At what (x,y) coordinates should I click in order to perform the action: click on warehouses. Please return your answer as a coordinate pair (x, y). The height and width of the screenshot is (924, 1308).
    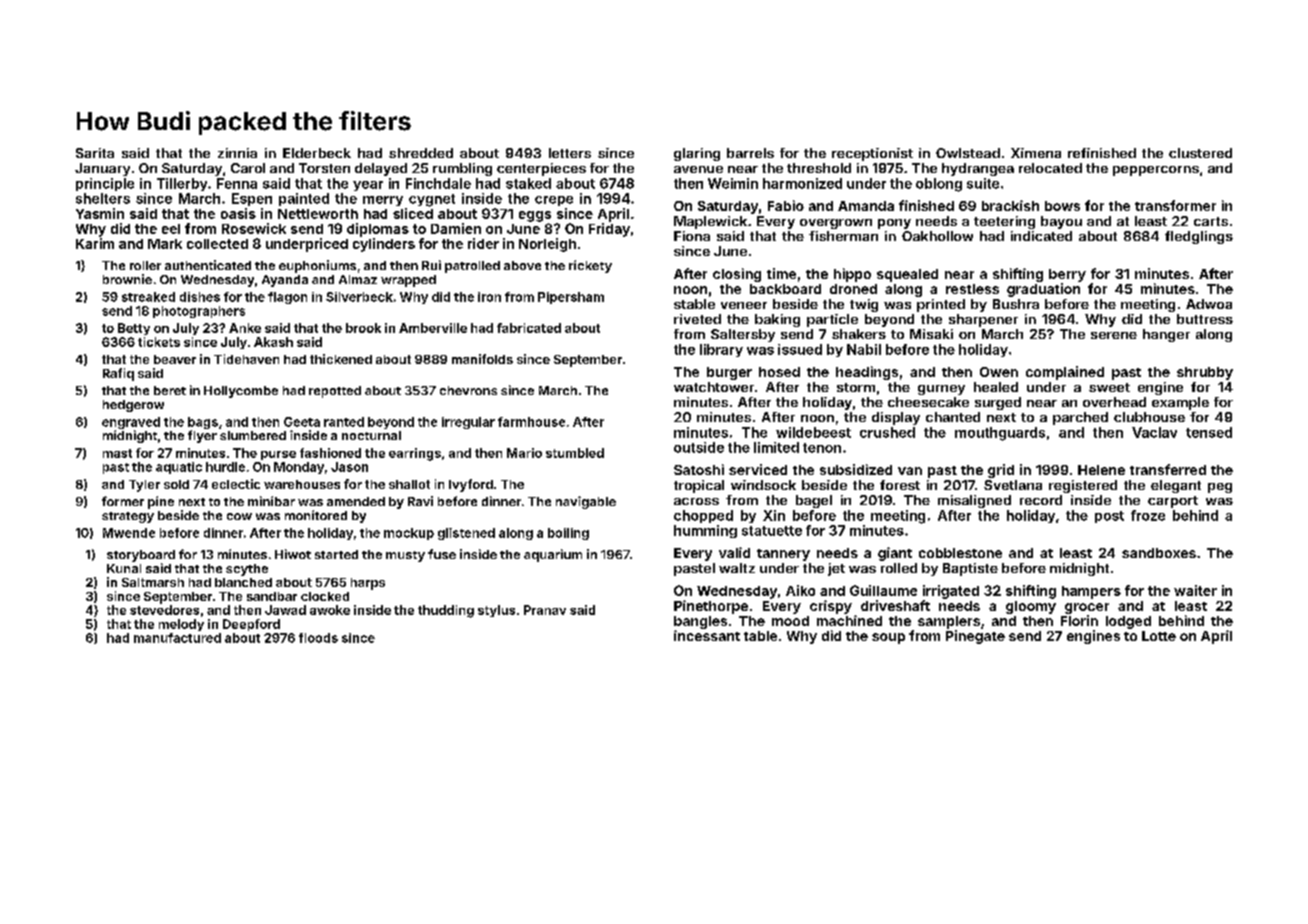
    Looking at the image, I should click on (302, 484).
